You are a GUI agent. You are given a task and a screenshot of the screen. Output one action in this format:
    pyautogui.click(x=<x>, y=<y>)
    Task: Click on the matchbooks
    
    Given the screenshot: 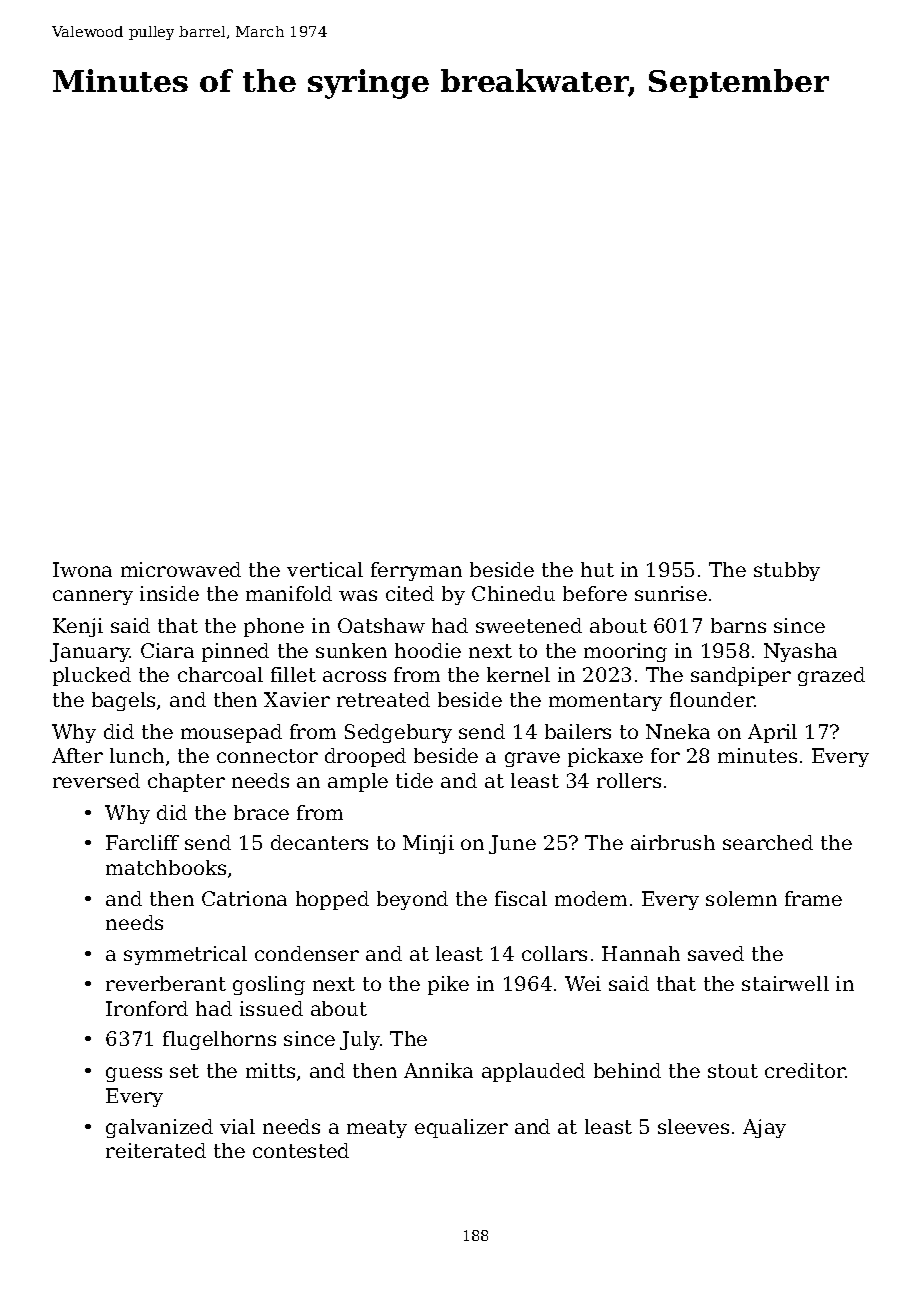 What is the action you would take?
    pyautogui.click(x=166, y=867)
